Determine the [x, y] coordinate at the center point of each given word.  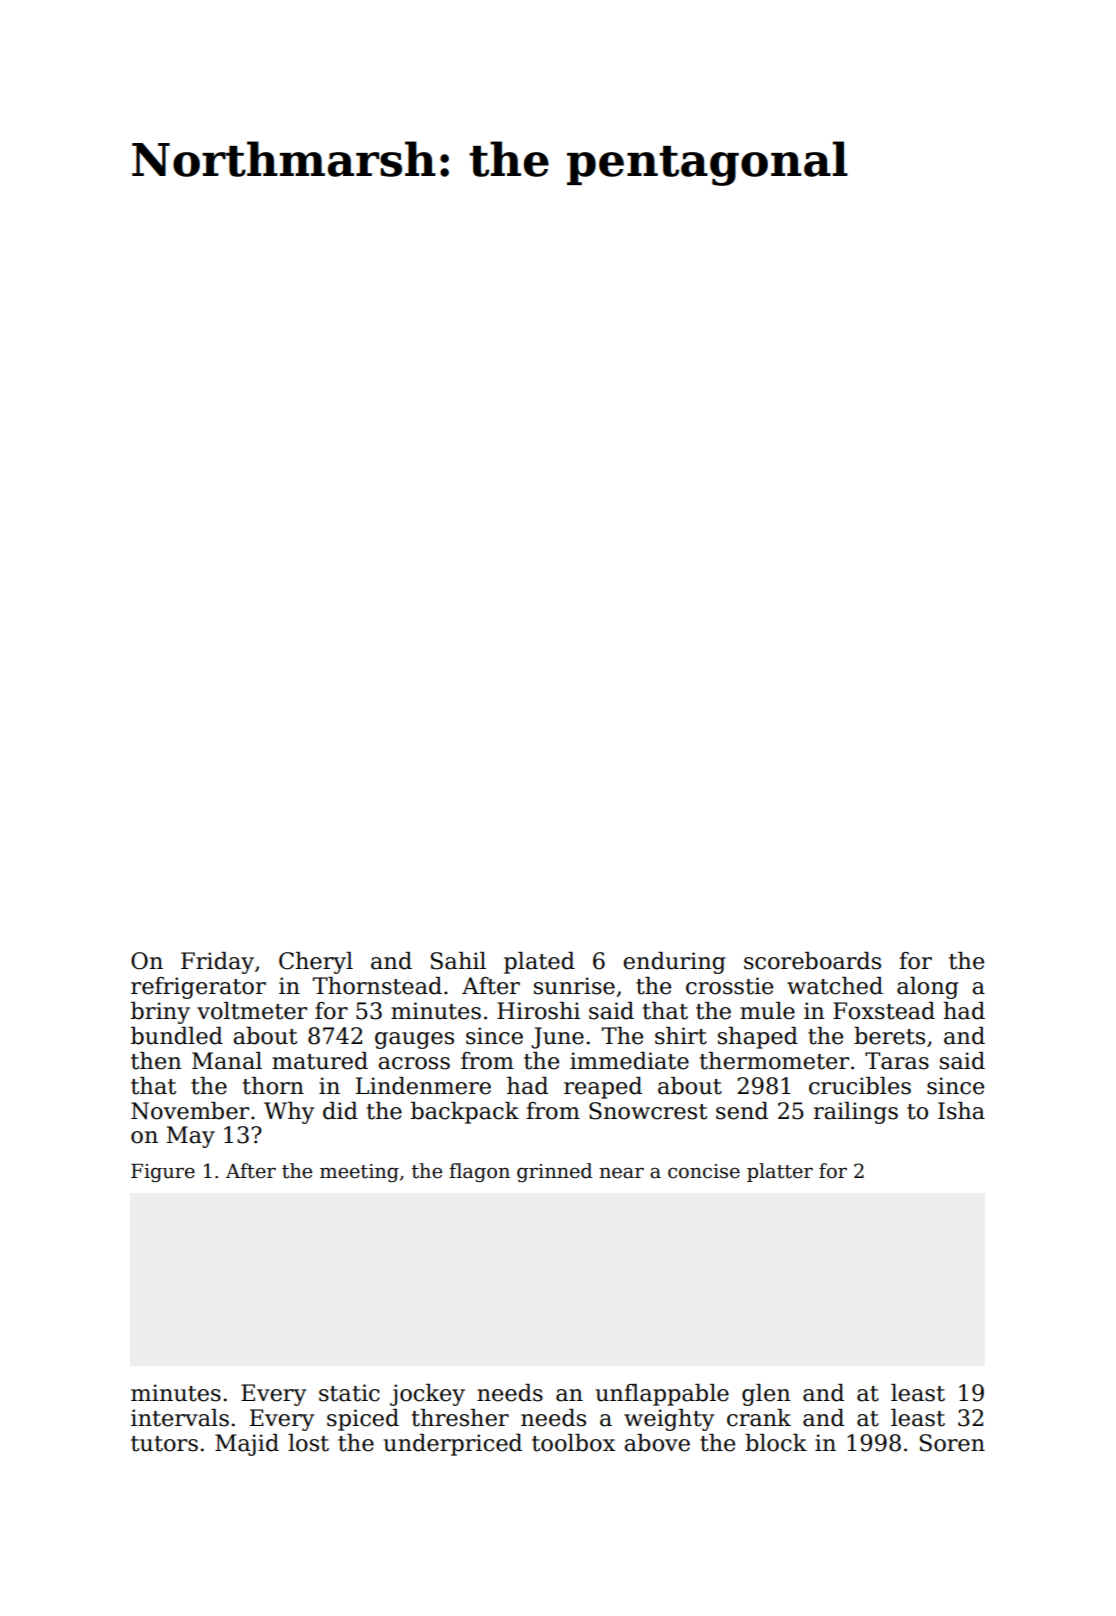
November [190, 1111]
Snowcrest [648, 1111]
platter [780, 1172]
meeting [359, 1173]
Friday [217, 963]
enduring [674, 963]
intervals [180, 1418]
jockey [427, 1395]
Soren [952, 1443]
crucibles [860, 1086]
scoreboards [812, 961]
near [621, 1173]
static [349, 1393]
